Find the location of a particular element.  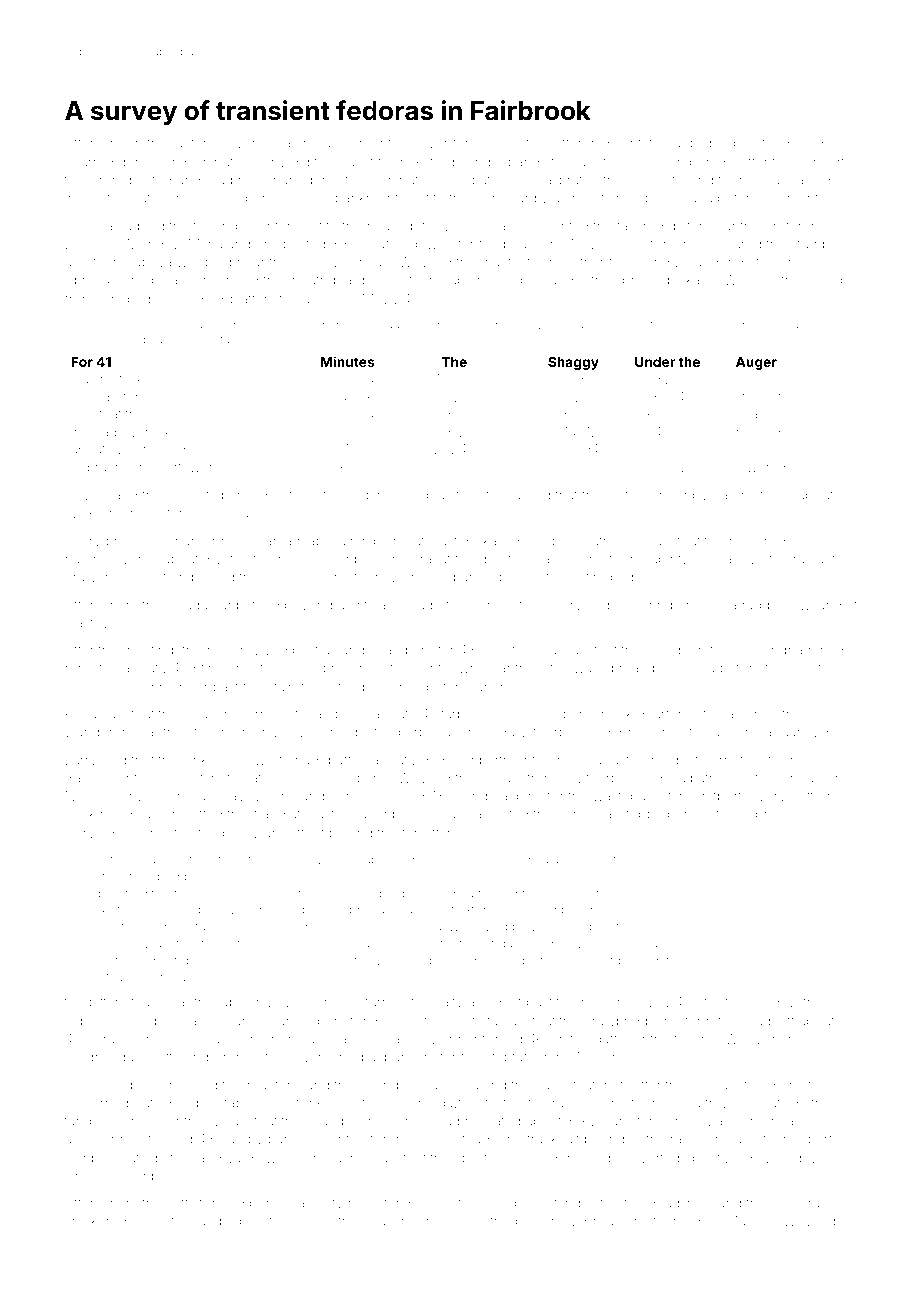

outer is located at coordinates (147, 198).
